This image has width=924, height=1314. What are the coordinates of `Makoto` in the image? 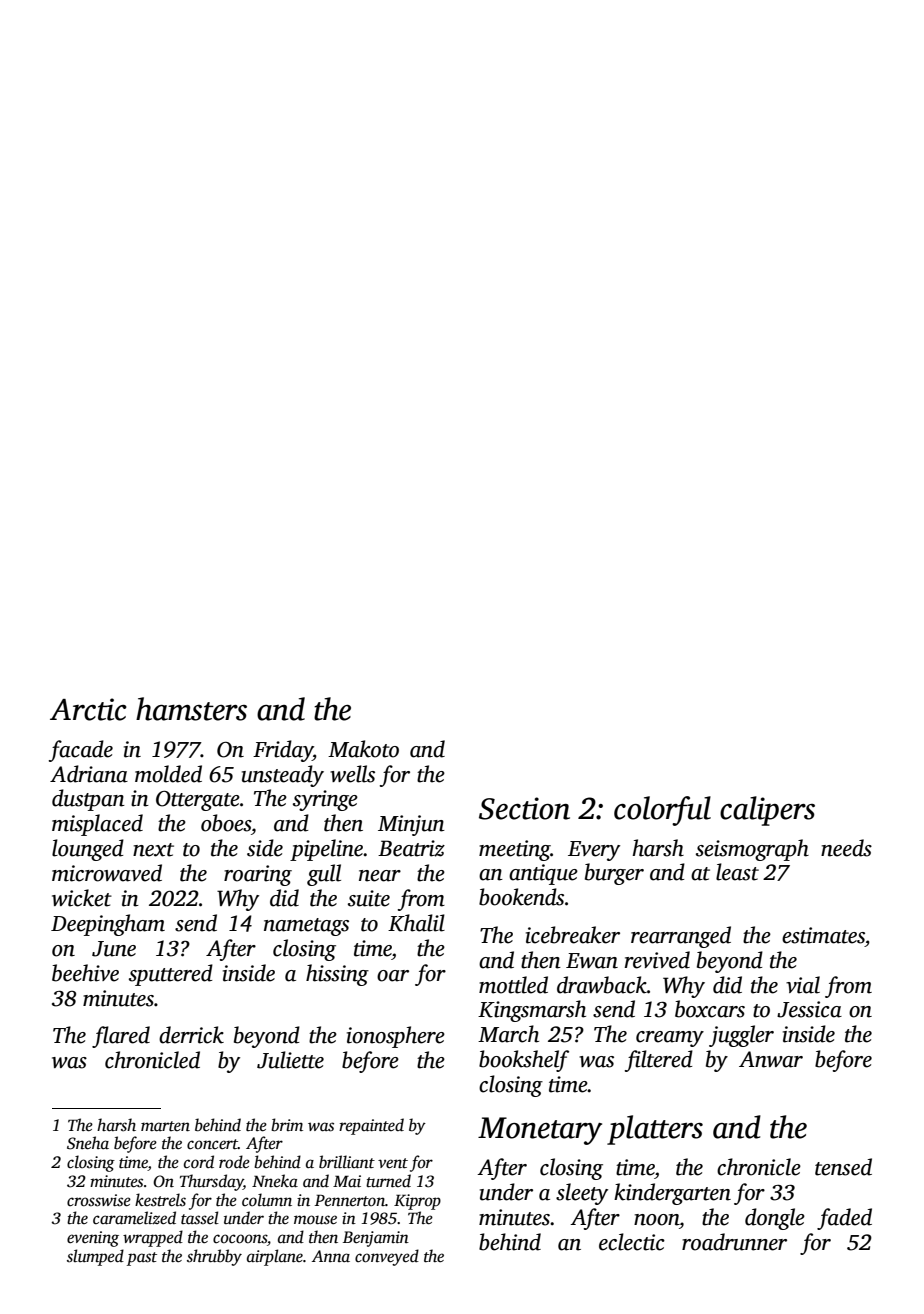 It's located at (363, 749).
